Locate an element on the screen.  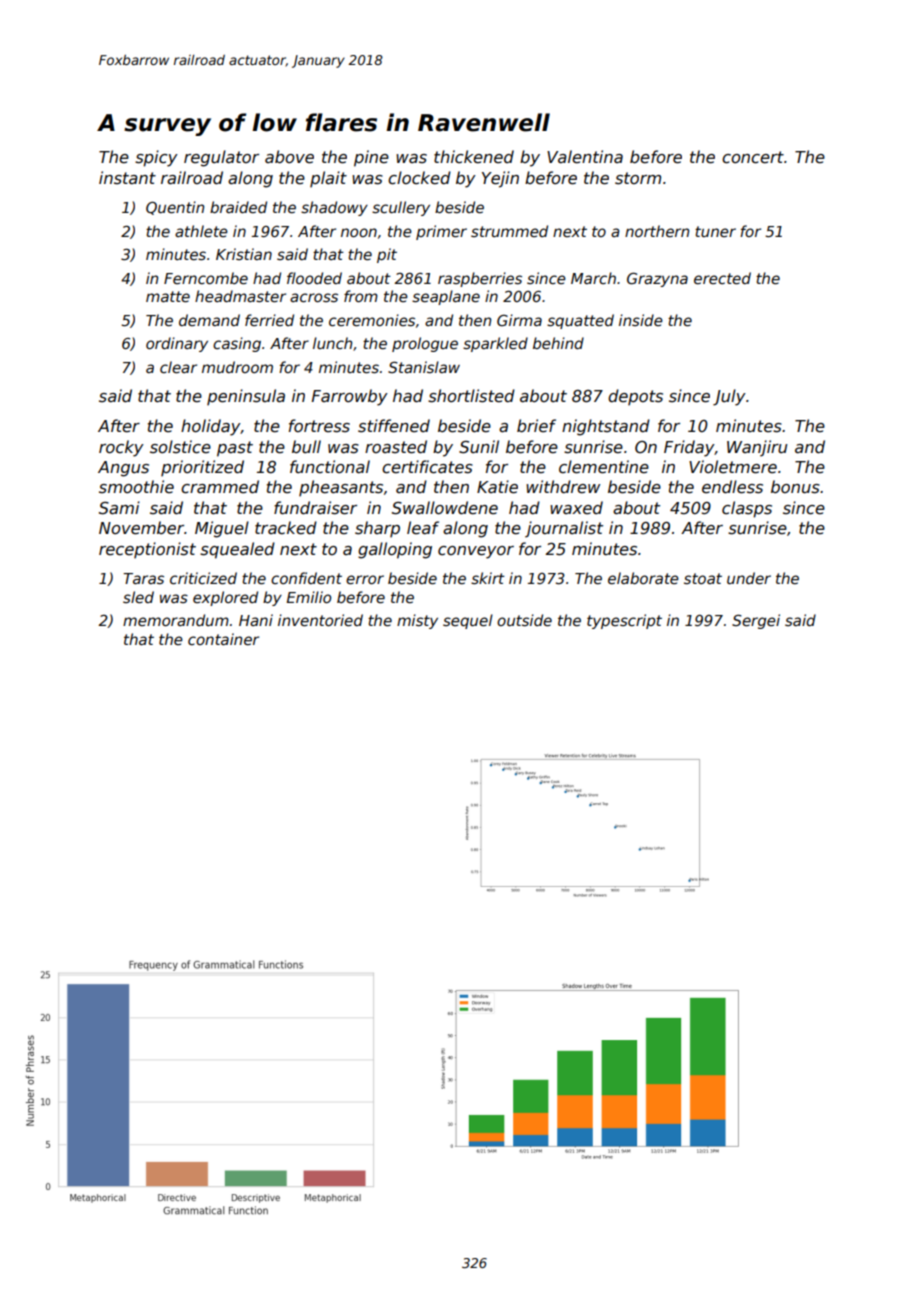
squatted is located at coordinates (580, 321).
